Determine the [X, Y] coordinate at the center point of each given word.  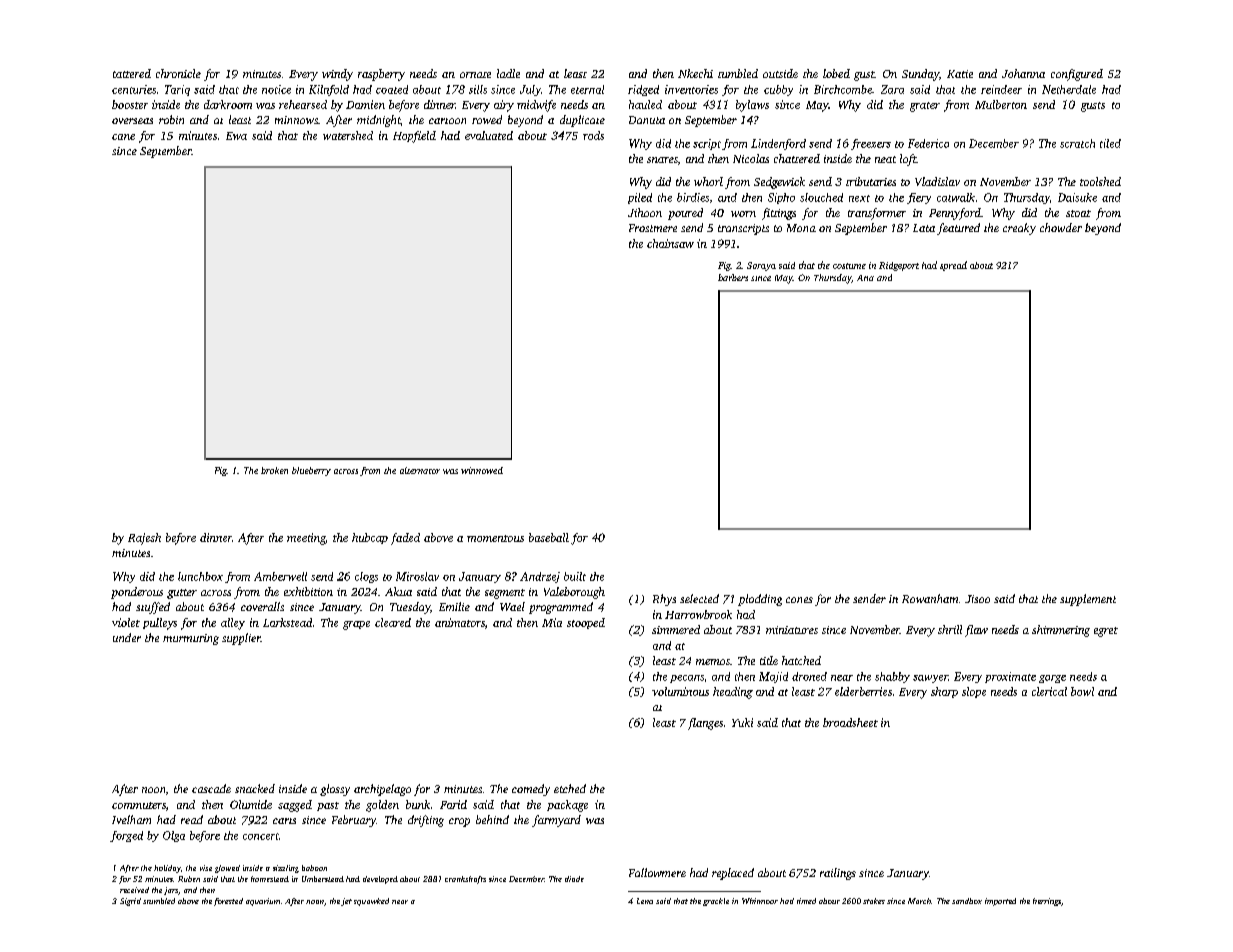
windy [337, 75]
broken [274, 470]
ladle [508, 73]
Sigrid [130, 902]
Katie [960, 74]
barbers [733, 277]
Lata [924, 228]
